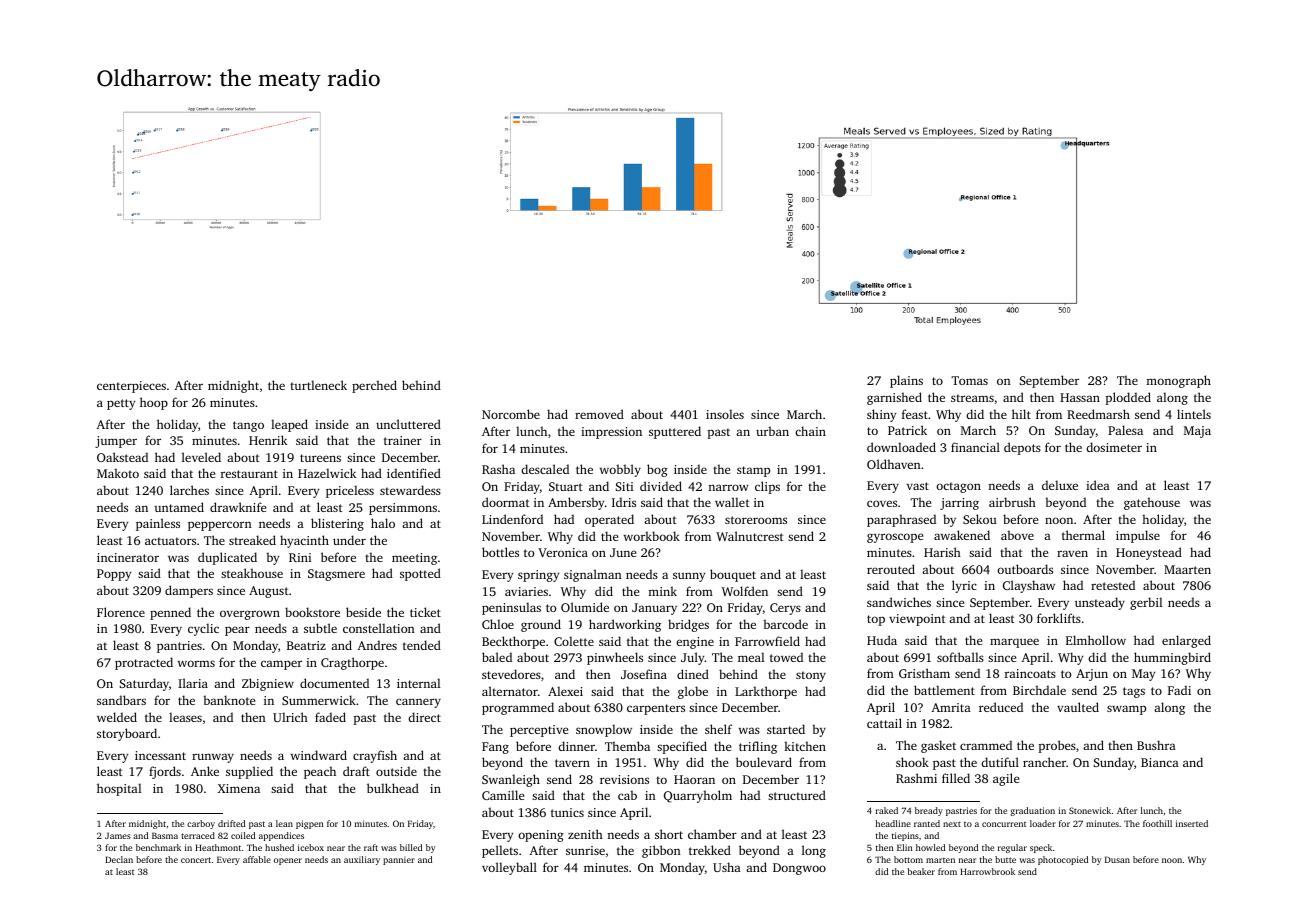 The image size is (1308, 924). What do you see at coordinates (725, 414) in the screenshot?
I see `insoles` at bounding box center [725, 414].
